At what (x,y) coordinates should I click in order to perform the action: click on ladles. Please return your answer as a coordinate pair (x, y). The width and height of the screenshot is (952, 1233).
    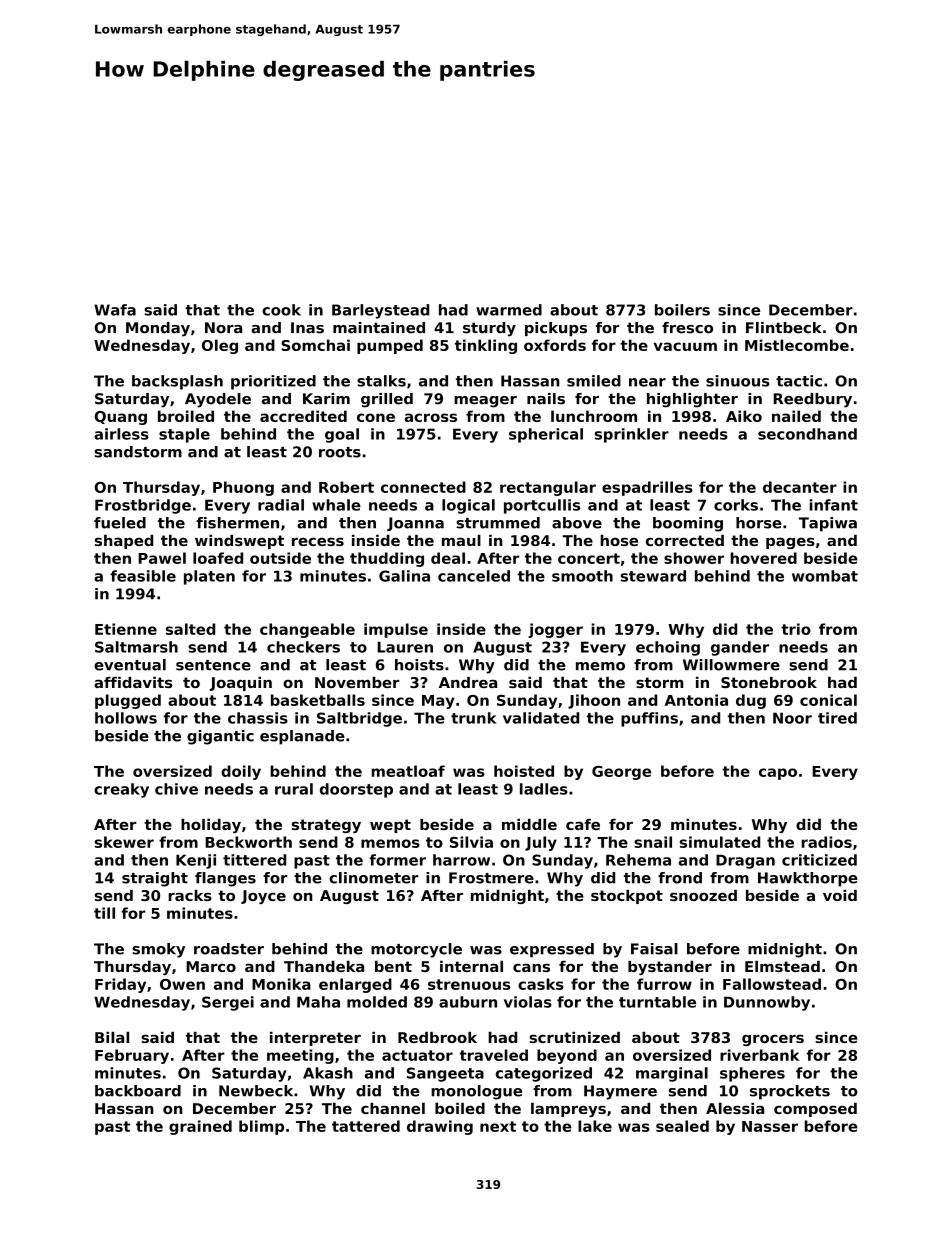
    Looking at the image, I should click on (544, 789).
